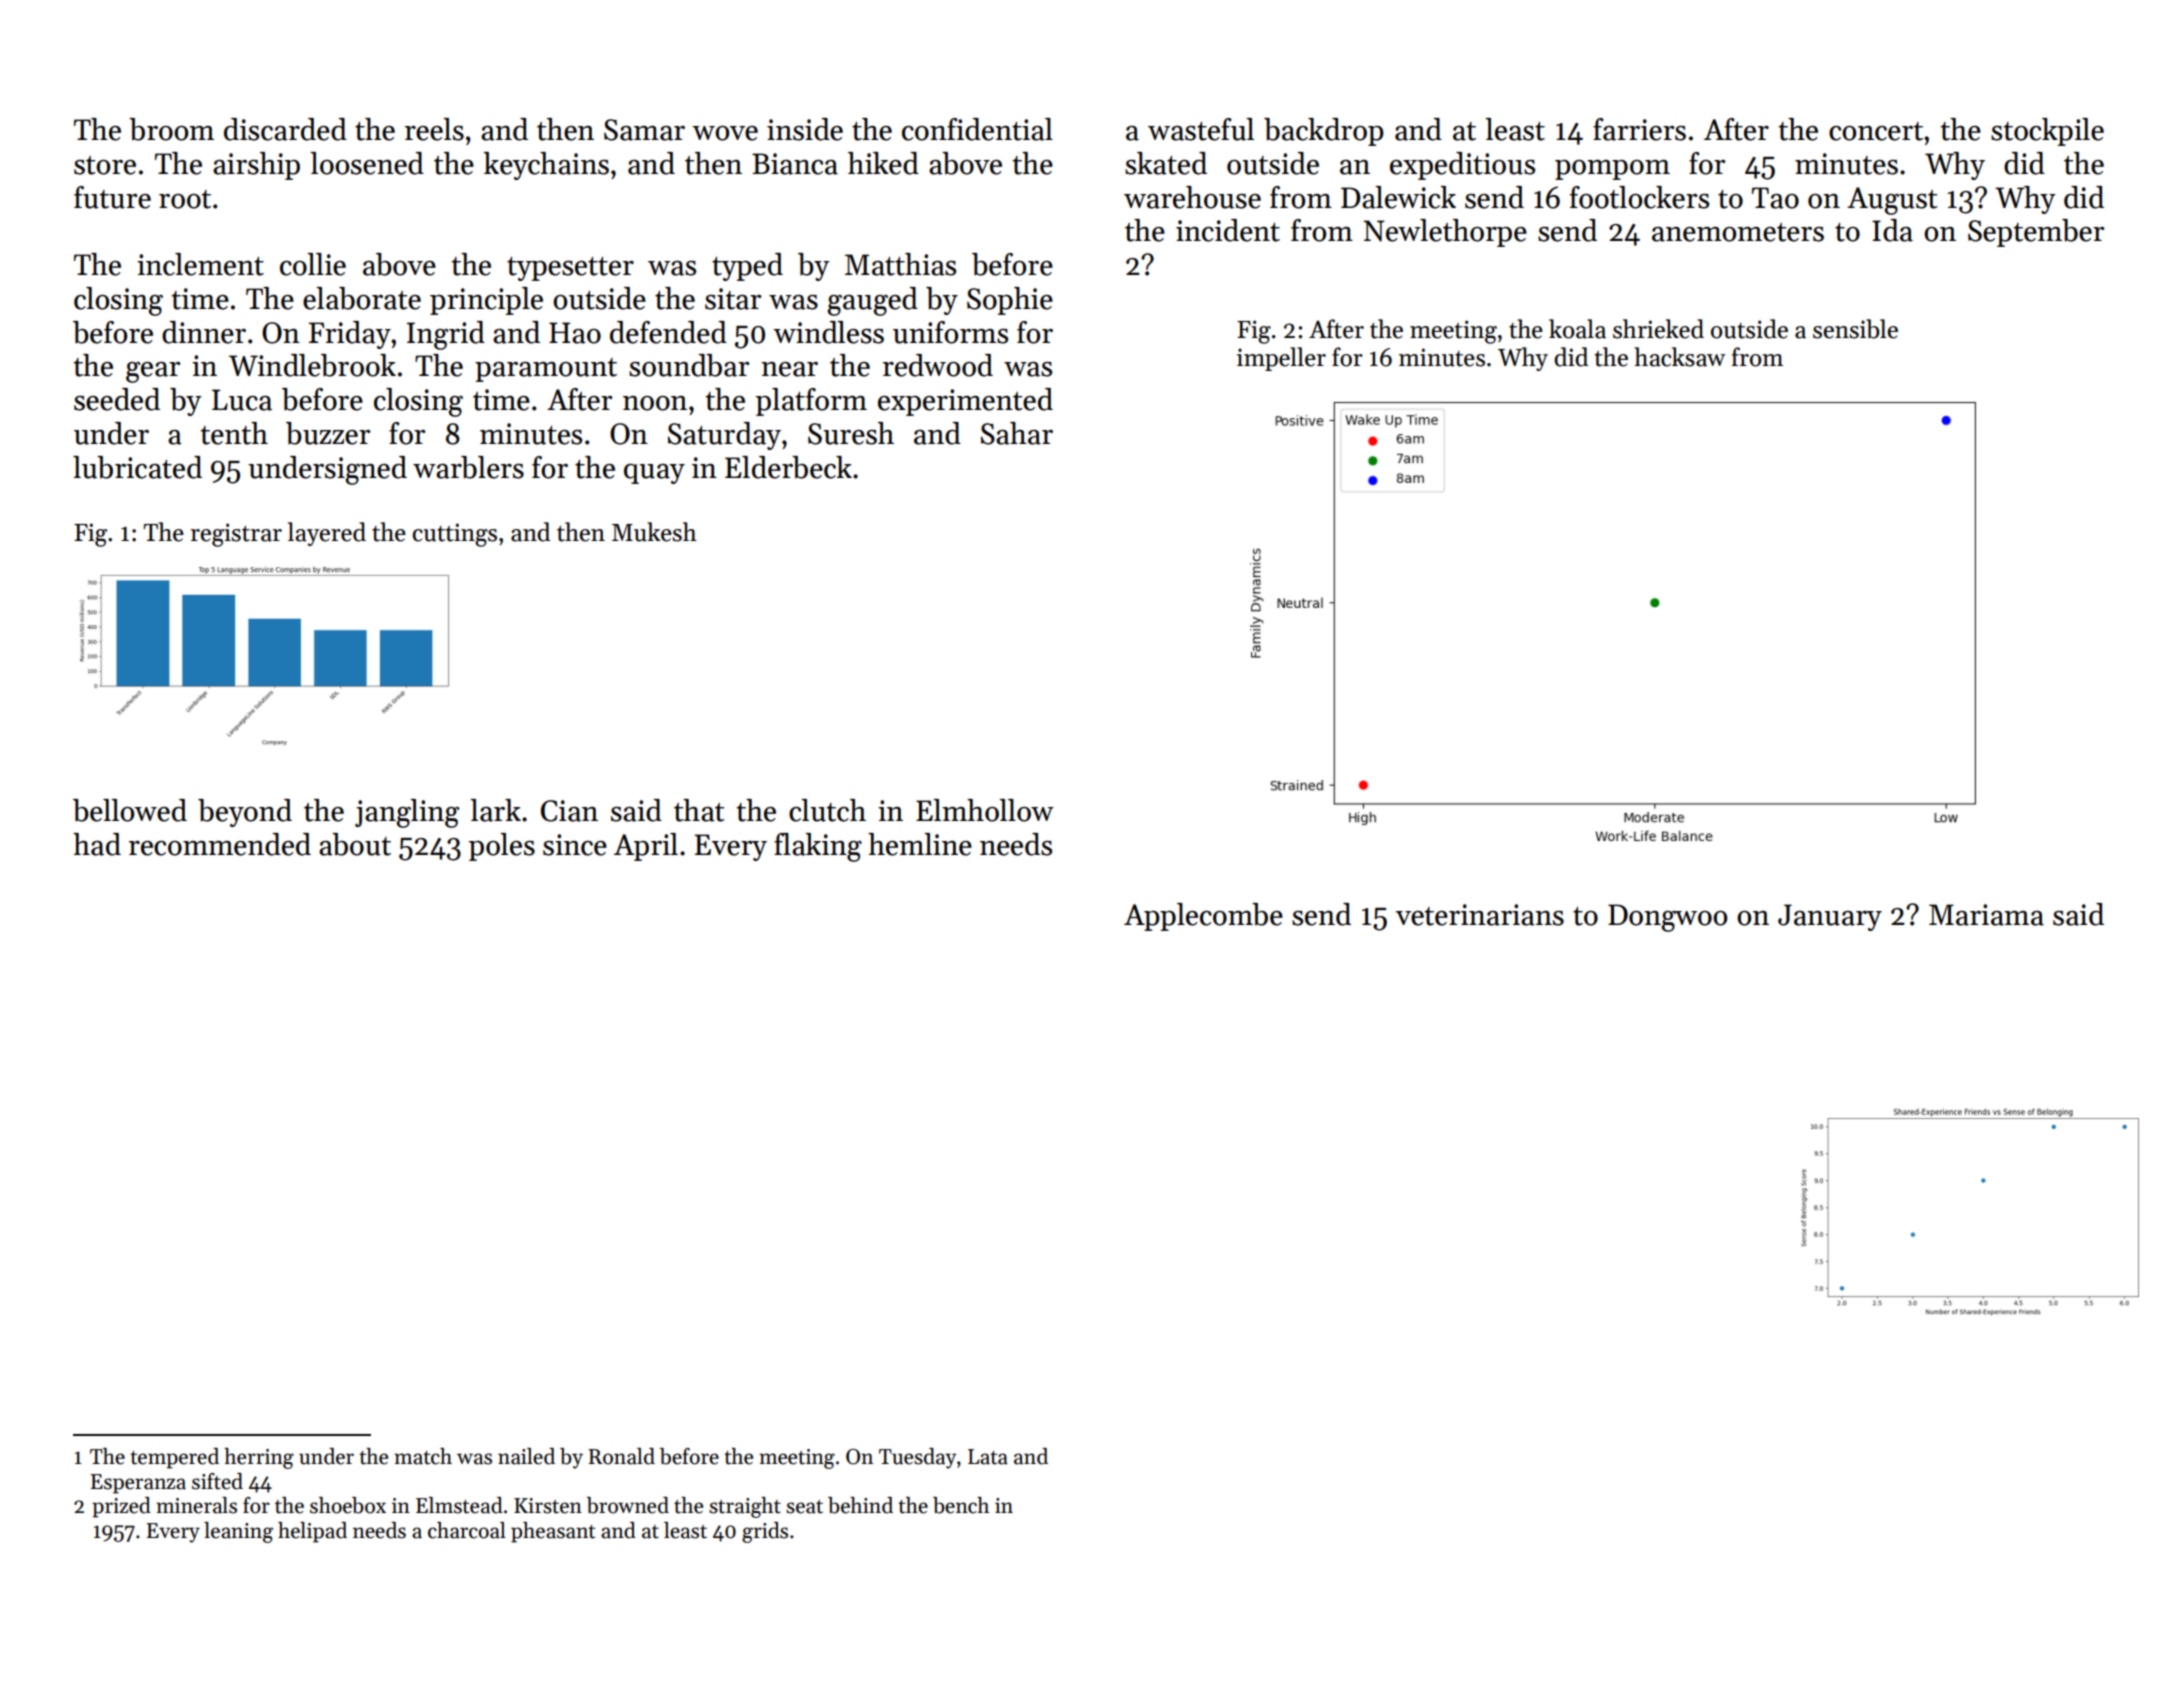 The image size is (2178, 1683). What do you see at coordinates (1667, 918) in the image?
I see `Dongwoo` at bounding box center [1667, 918].
